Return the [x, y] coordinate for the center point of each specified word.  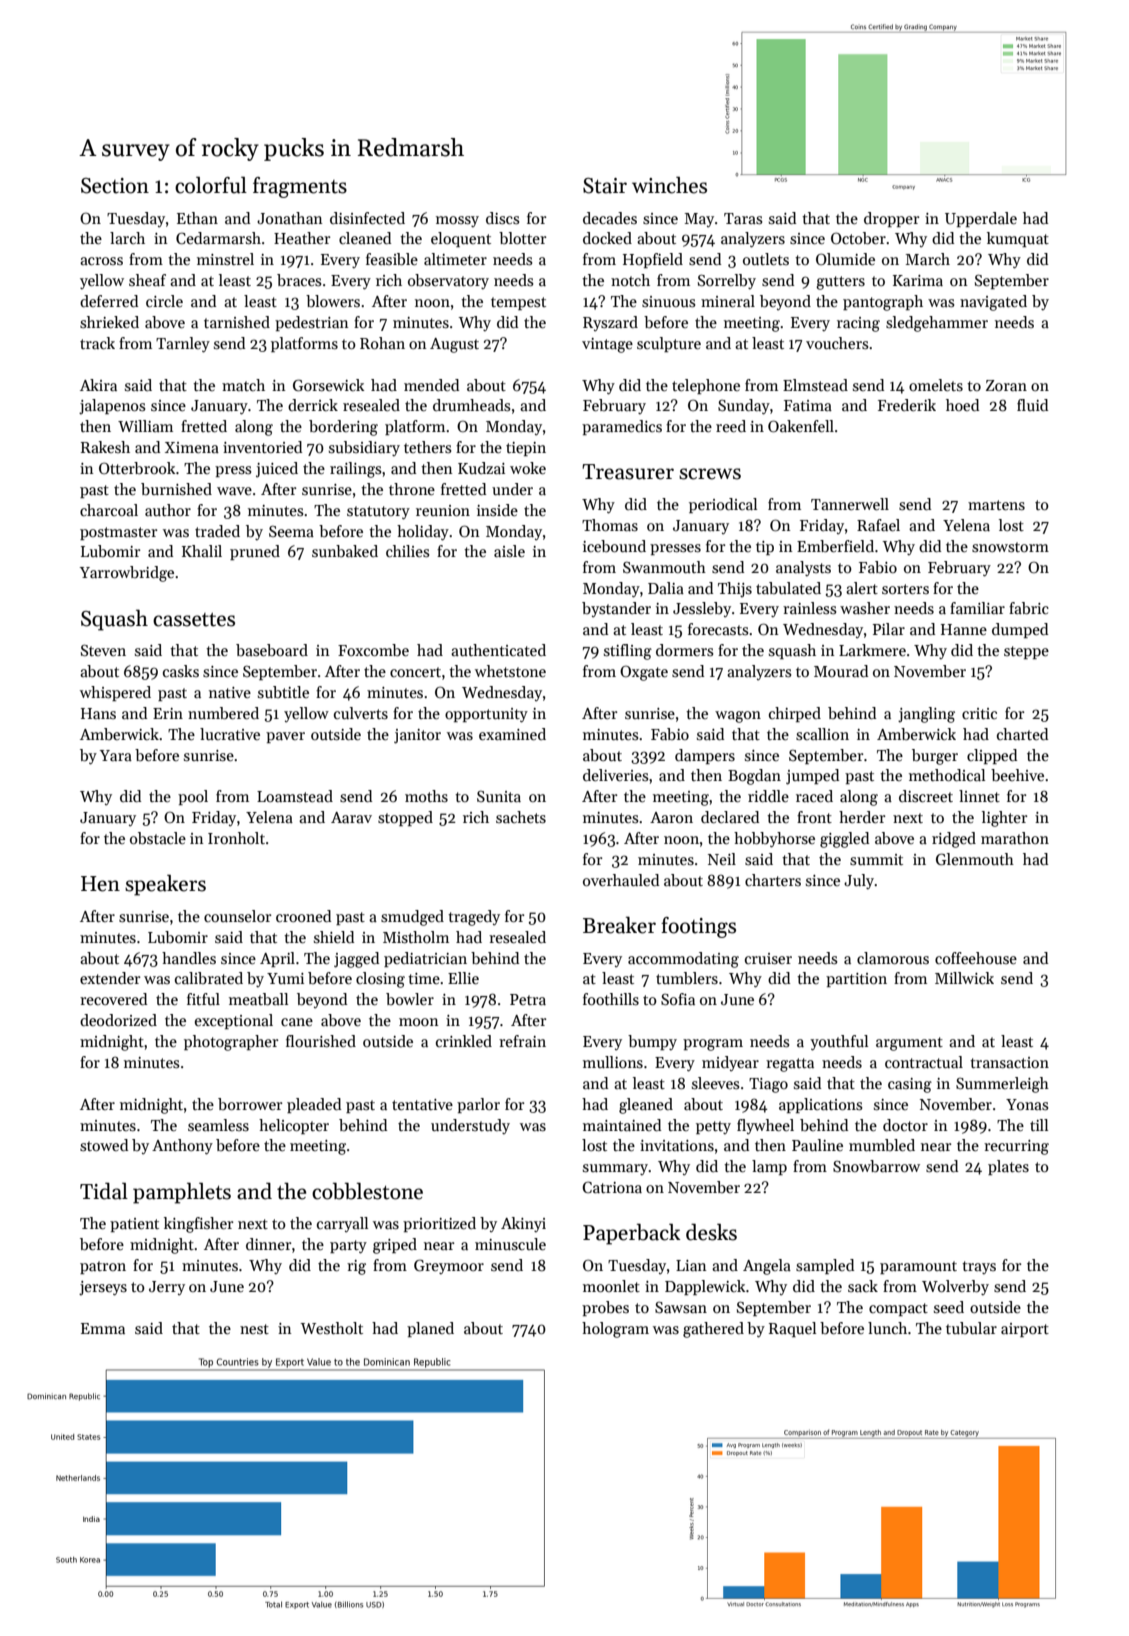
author [168, 510]
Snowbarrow [876, 1166]
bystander [616, 609]
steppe [1026, 652]
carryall [342, 1224]
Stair [605, 186]
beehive [1017, 775]
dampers [705, 756]
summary [616, 1169]
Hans [98, 713]
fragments [300, 187]
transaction [1009, 1062]
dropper [892, 219]
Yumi [285, 978]
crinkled [464, 1041]
